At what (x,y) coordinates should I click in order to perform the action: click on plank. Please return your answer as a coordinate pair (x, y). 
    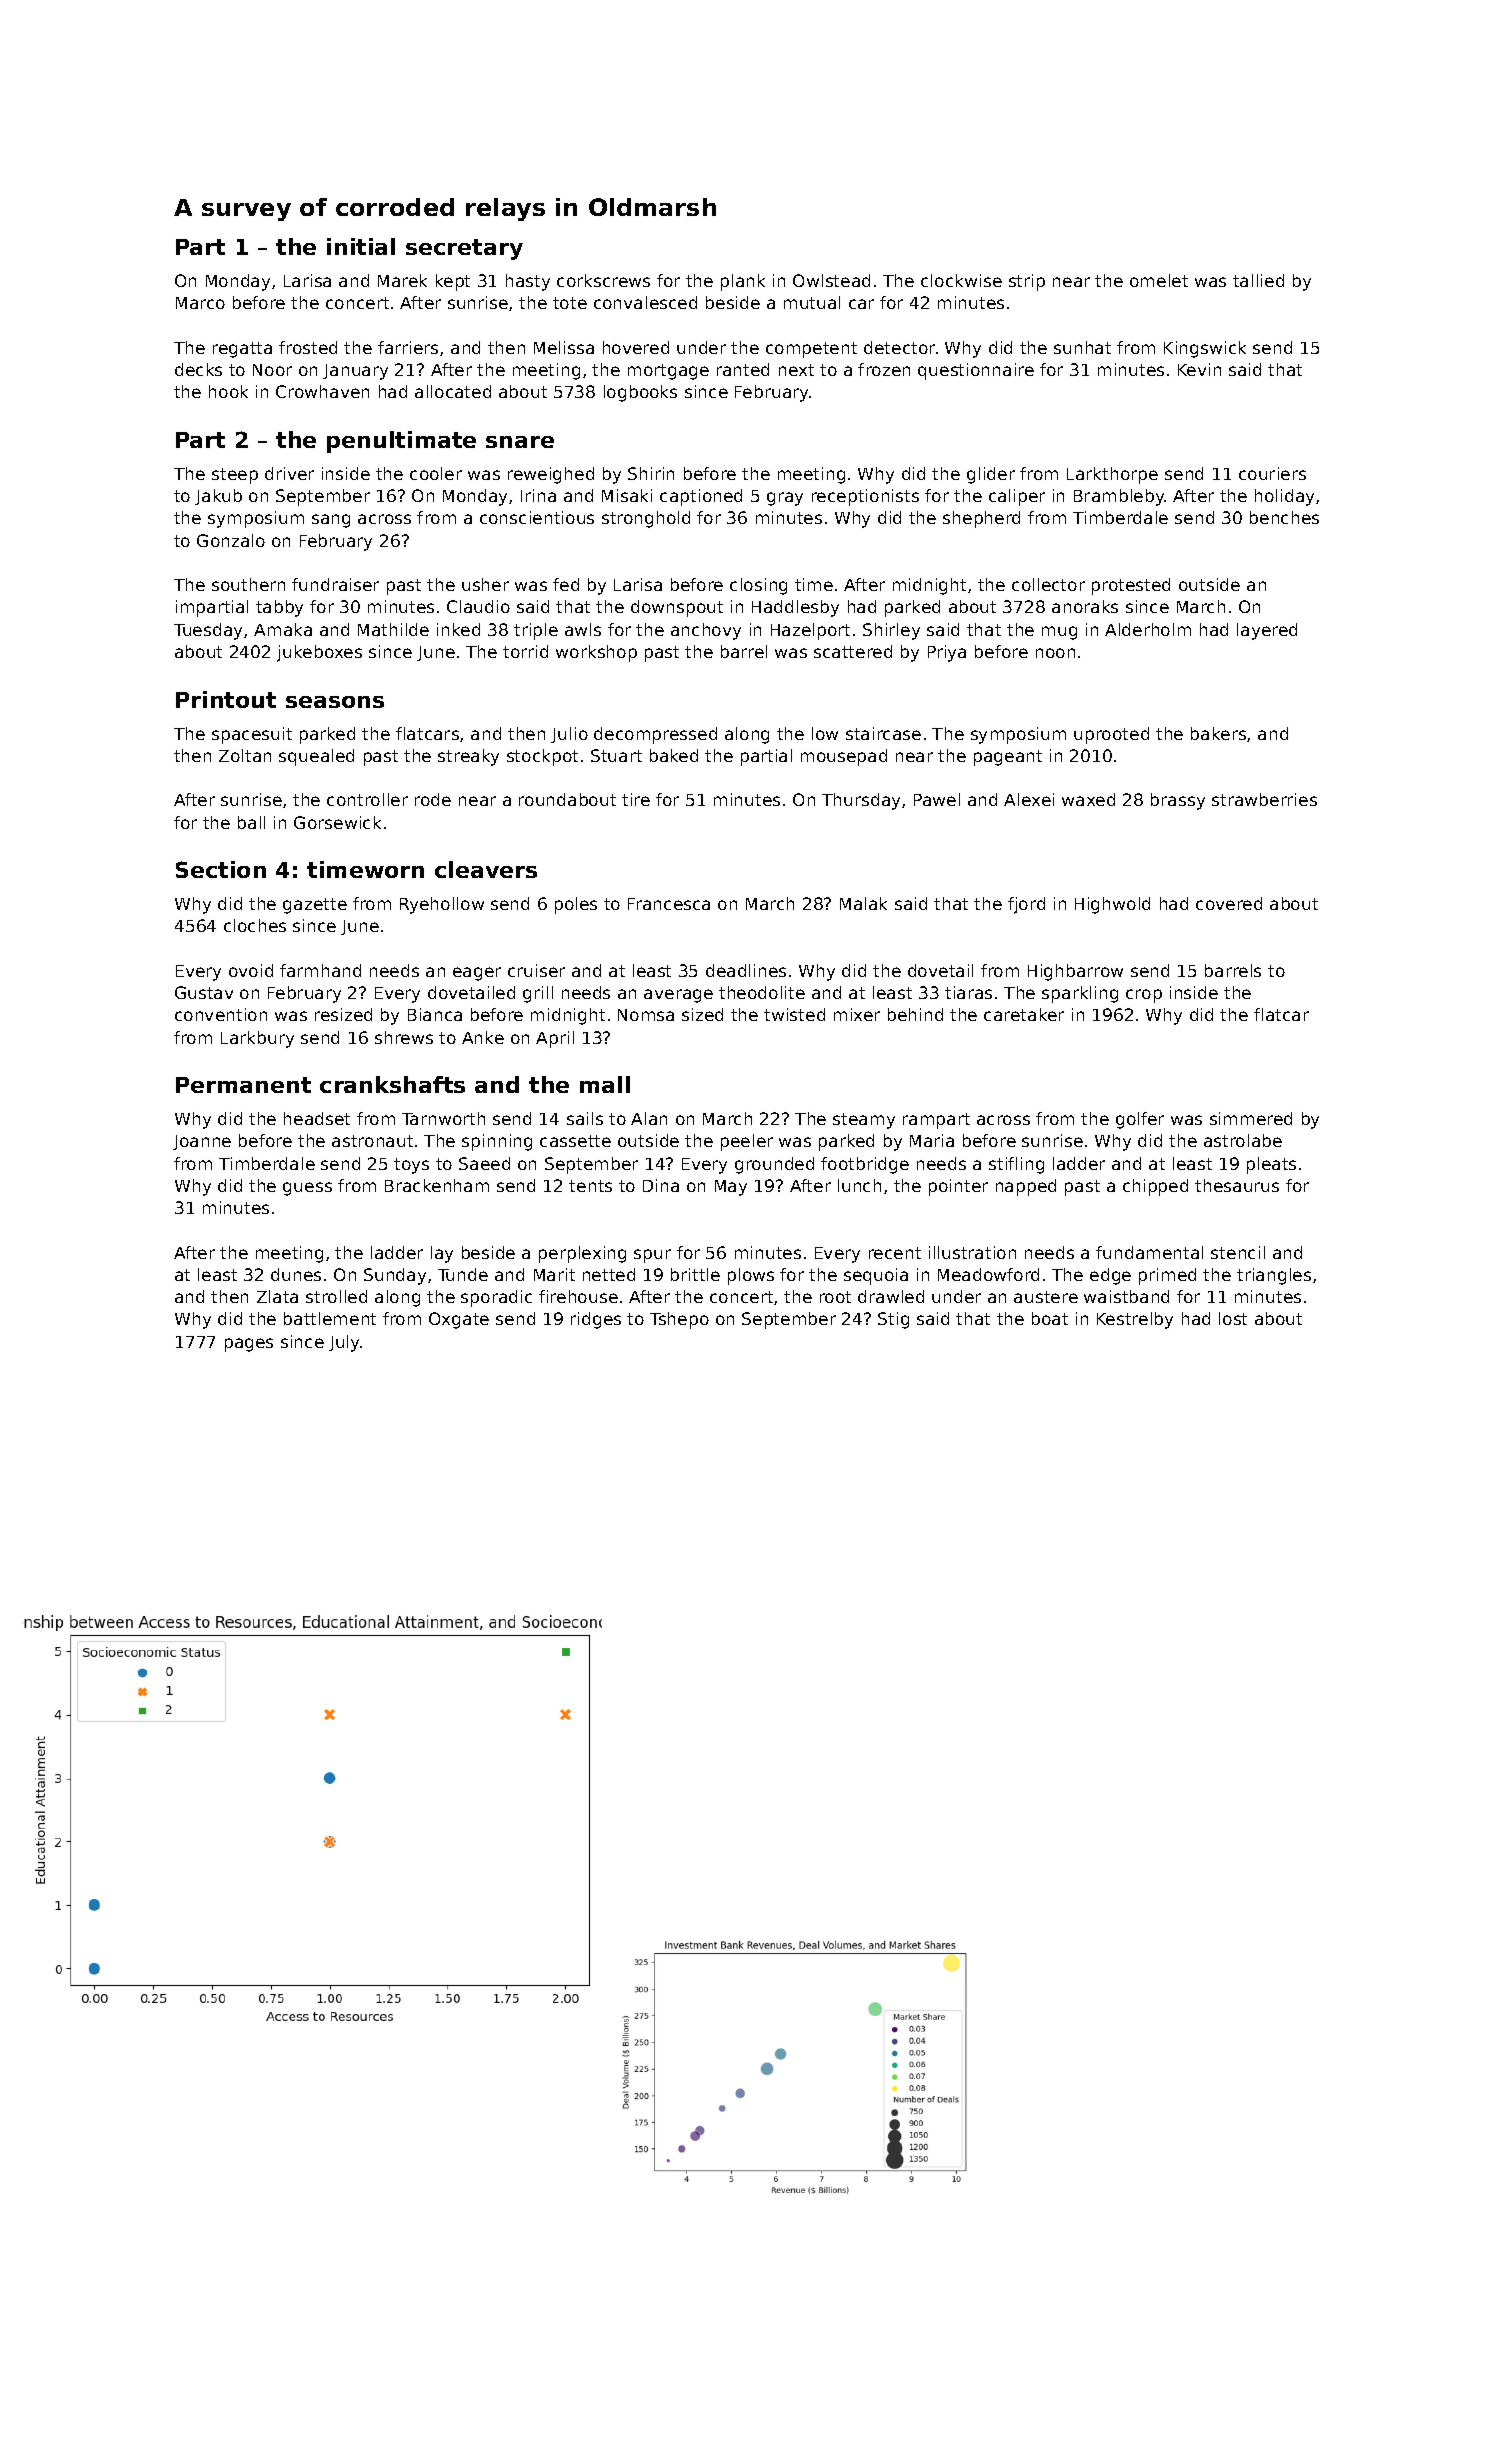
    Looking at the image, I should click on (743, 282).
